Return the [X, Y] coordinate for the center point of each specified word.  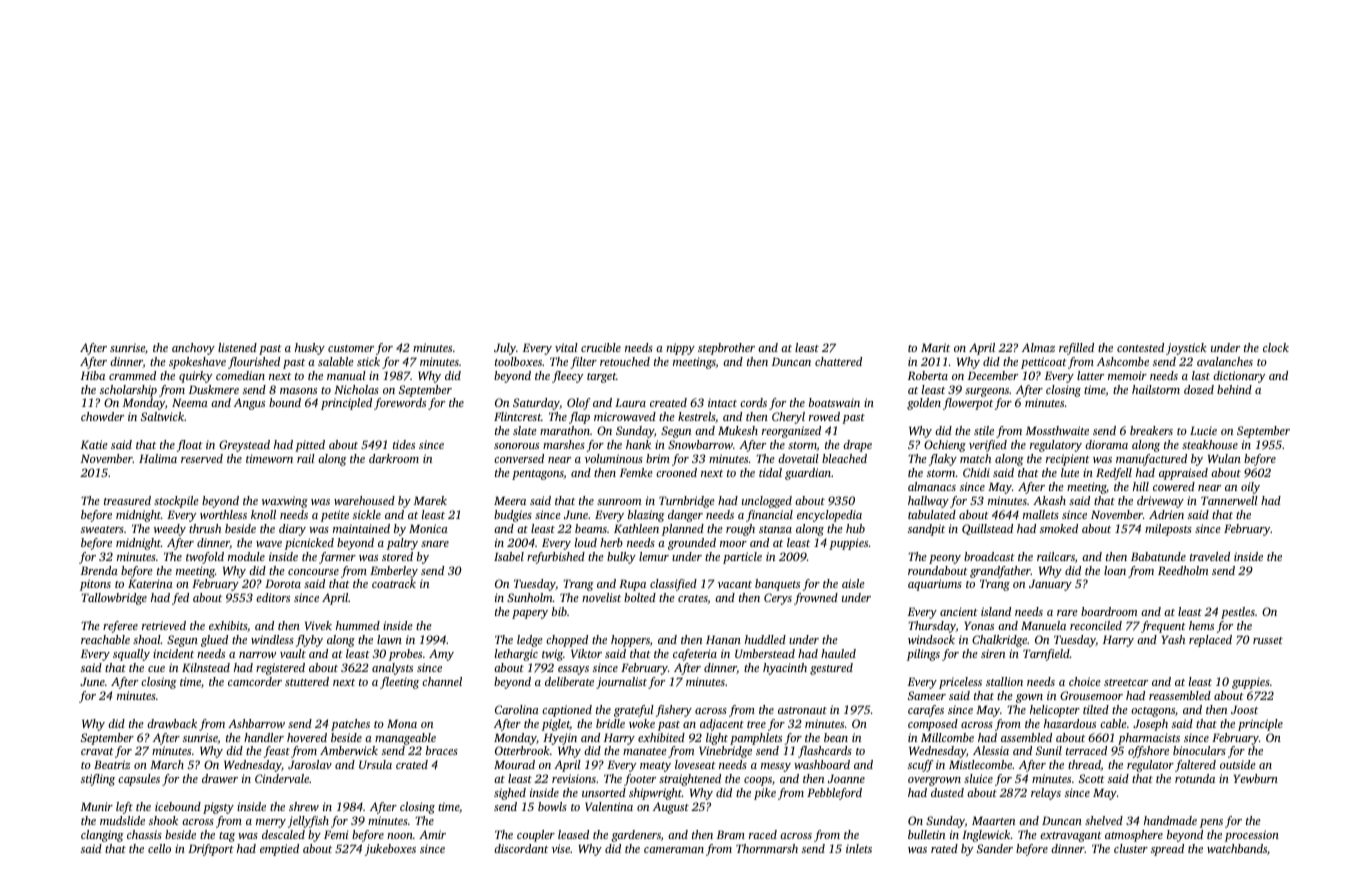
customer [351, 348]
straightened [690, 780]
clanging [102, 836]
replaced [1210, 641]
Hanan [723, 639]
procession [1252, 836]
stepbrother [726, 349]
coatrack [394, 583]
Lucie [1203, 430]
